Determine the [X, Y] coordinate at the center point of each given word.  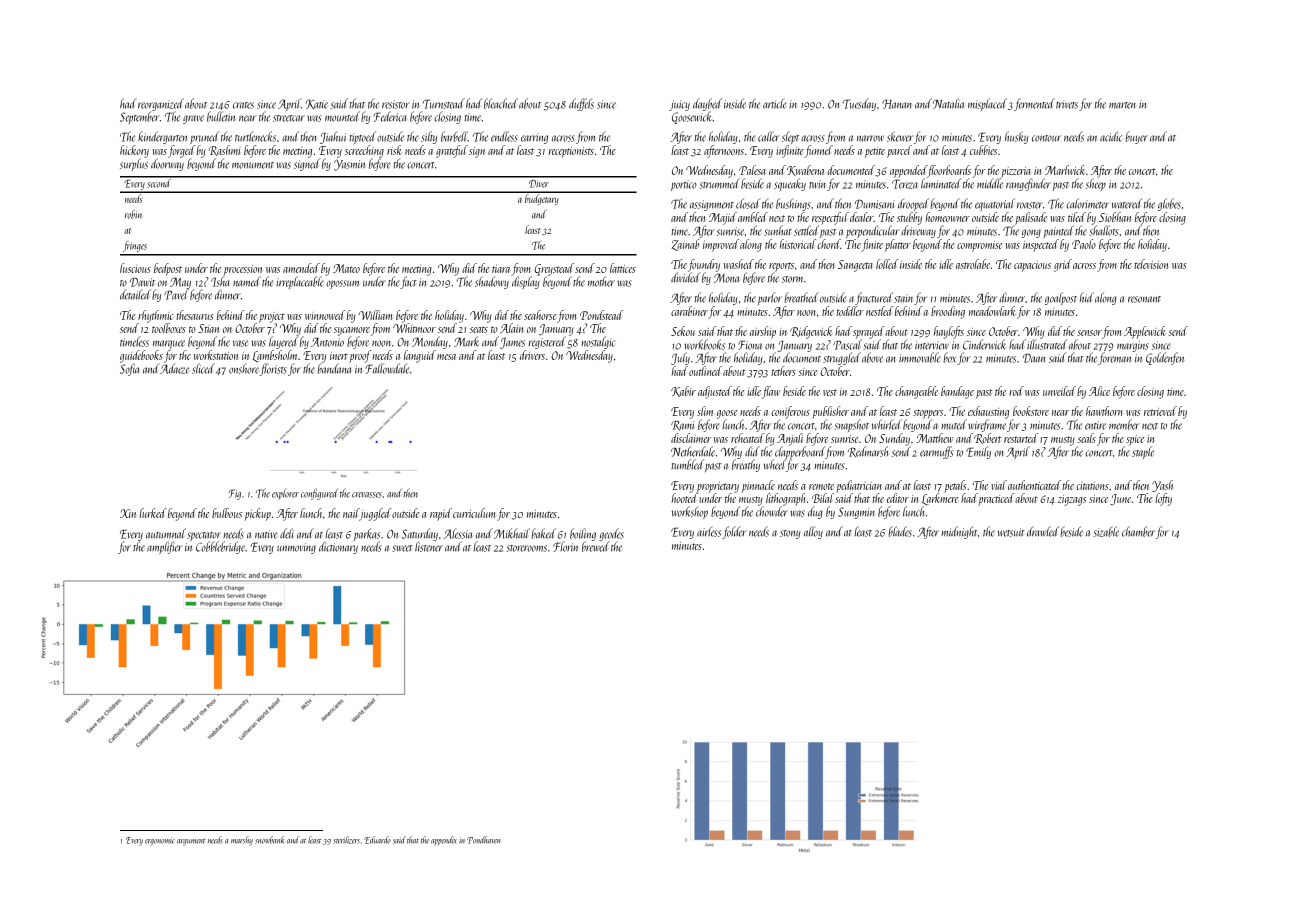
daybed [707, 104]
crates [243, 105]
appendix [444, 840]
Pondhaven [484, 840]
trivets [1067, 104]
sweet [402, 548]
